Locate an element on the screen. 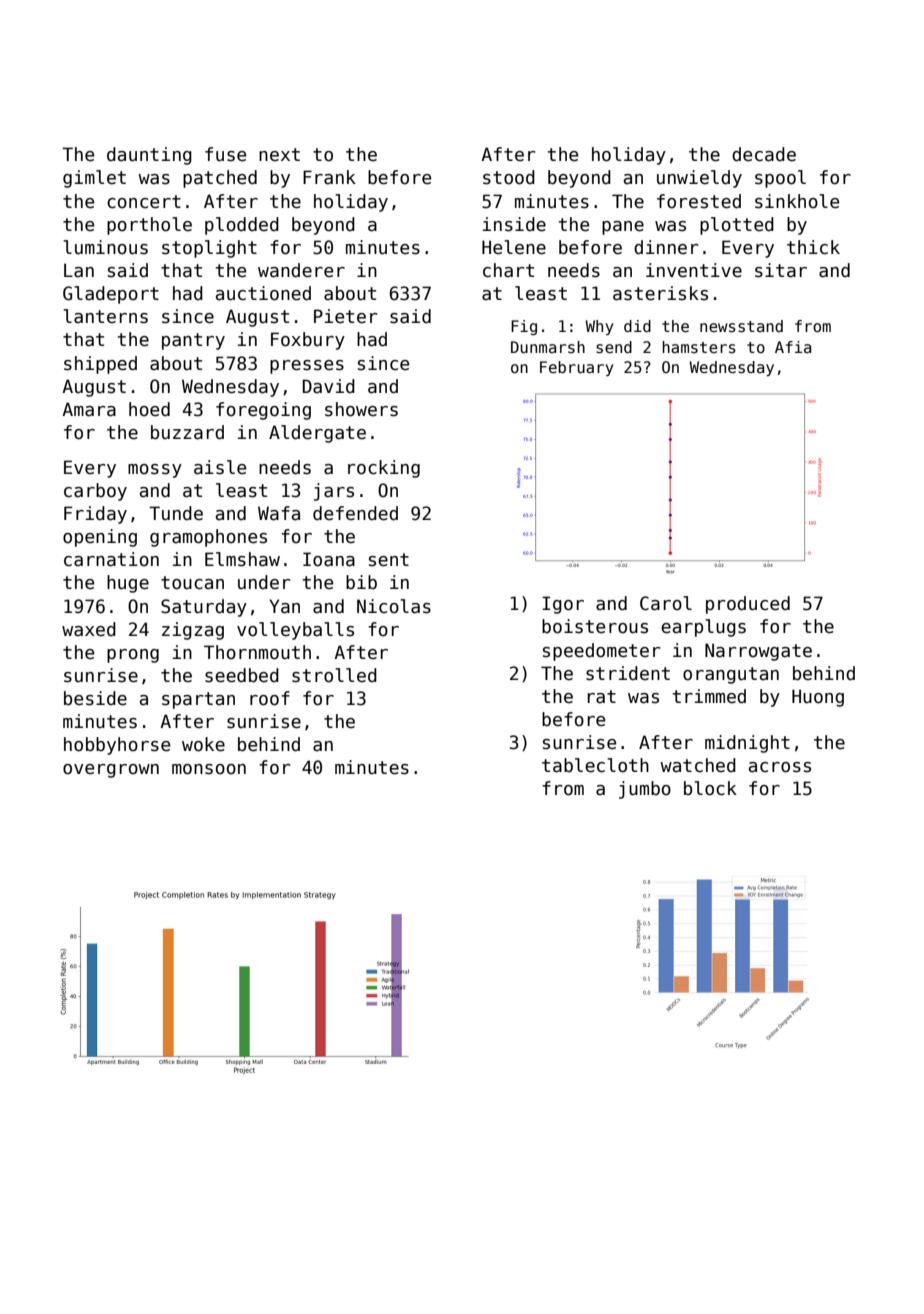  send is located at coordinates (614, 347).
